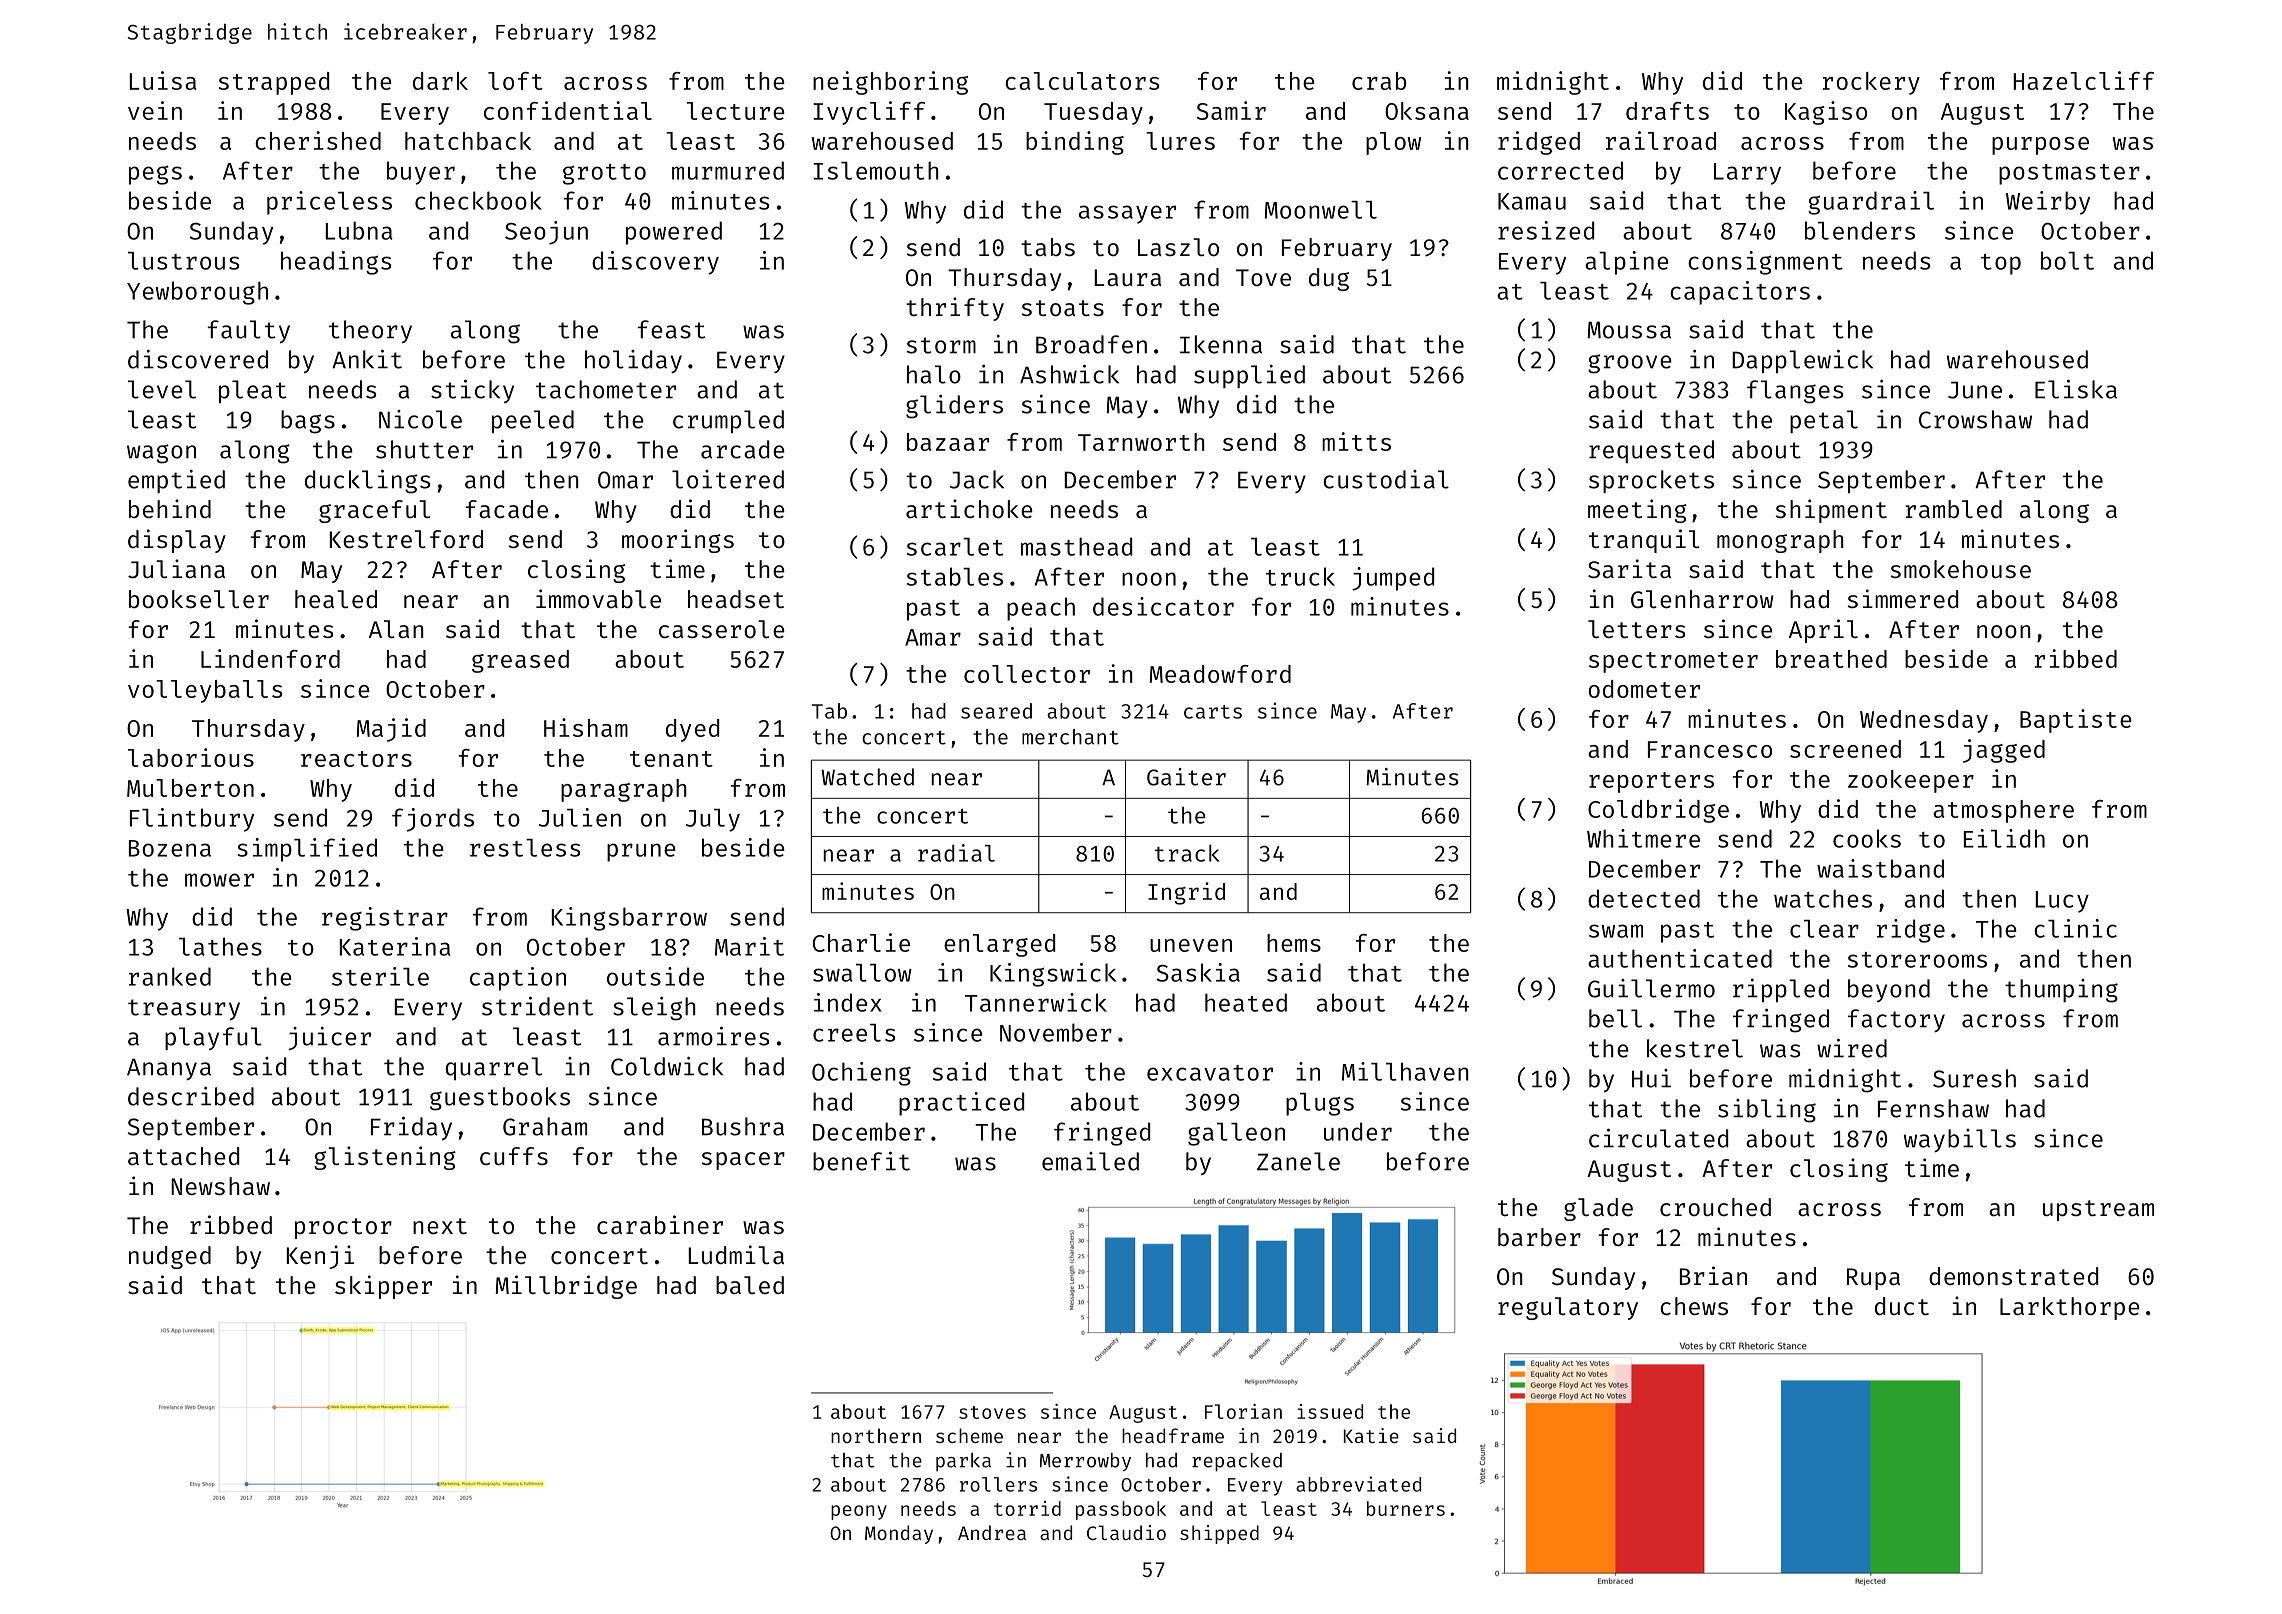 The height and width of the screenshot is (1614, 2282). I want to click on crumpled, so click(728, 422).
